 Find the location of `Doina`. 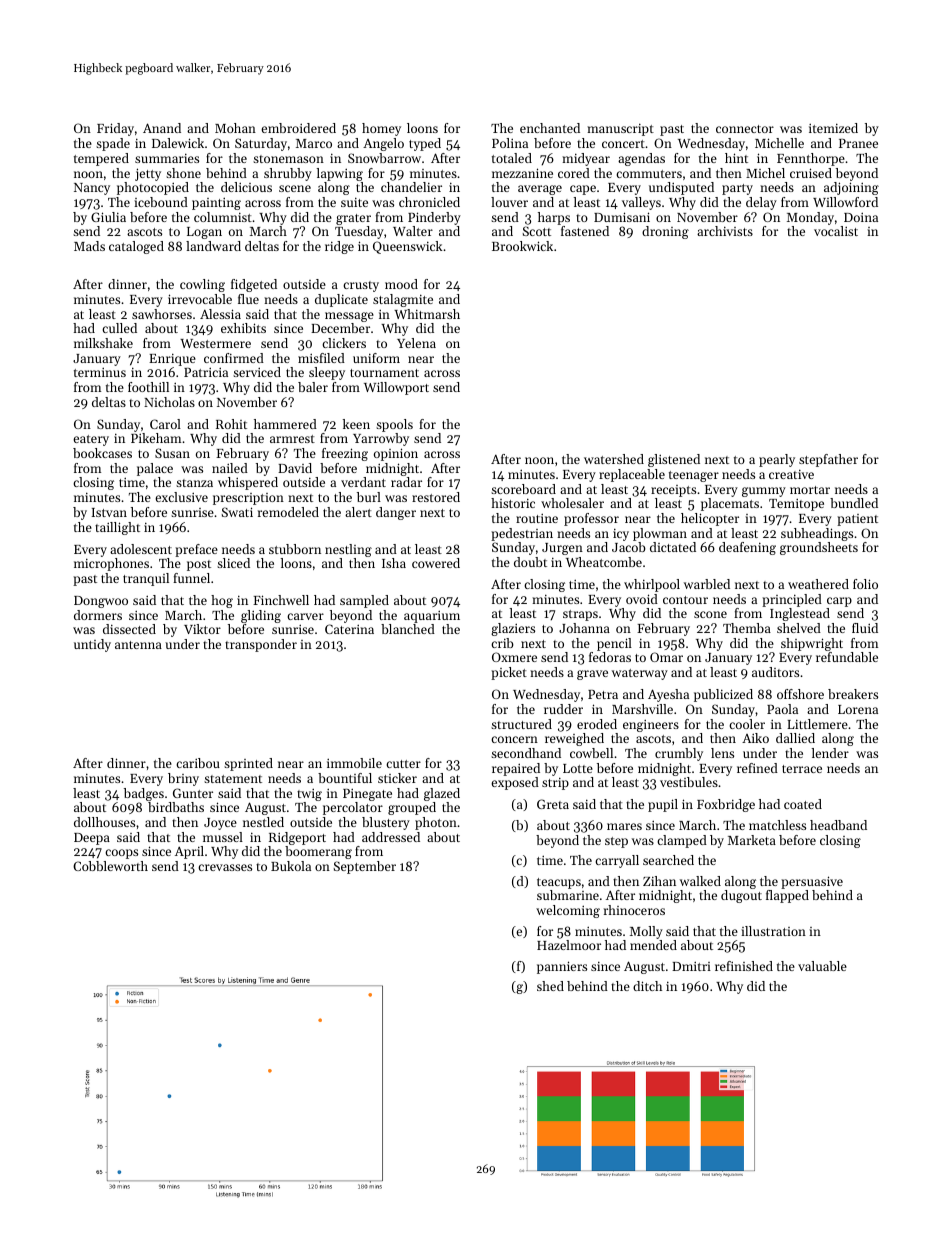

Doina is located at coordinates (861, 217).
